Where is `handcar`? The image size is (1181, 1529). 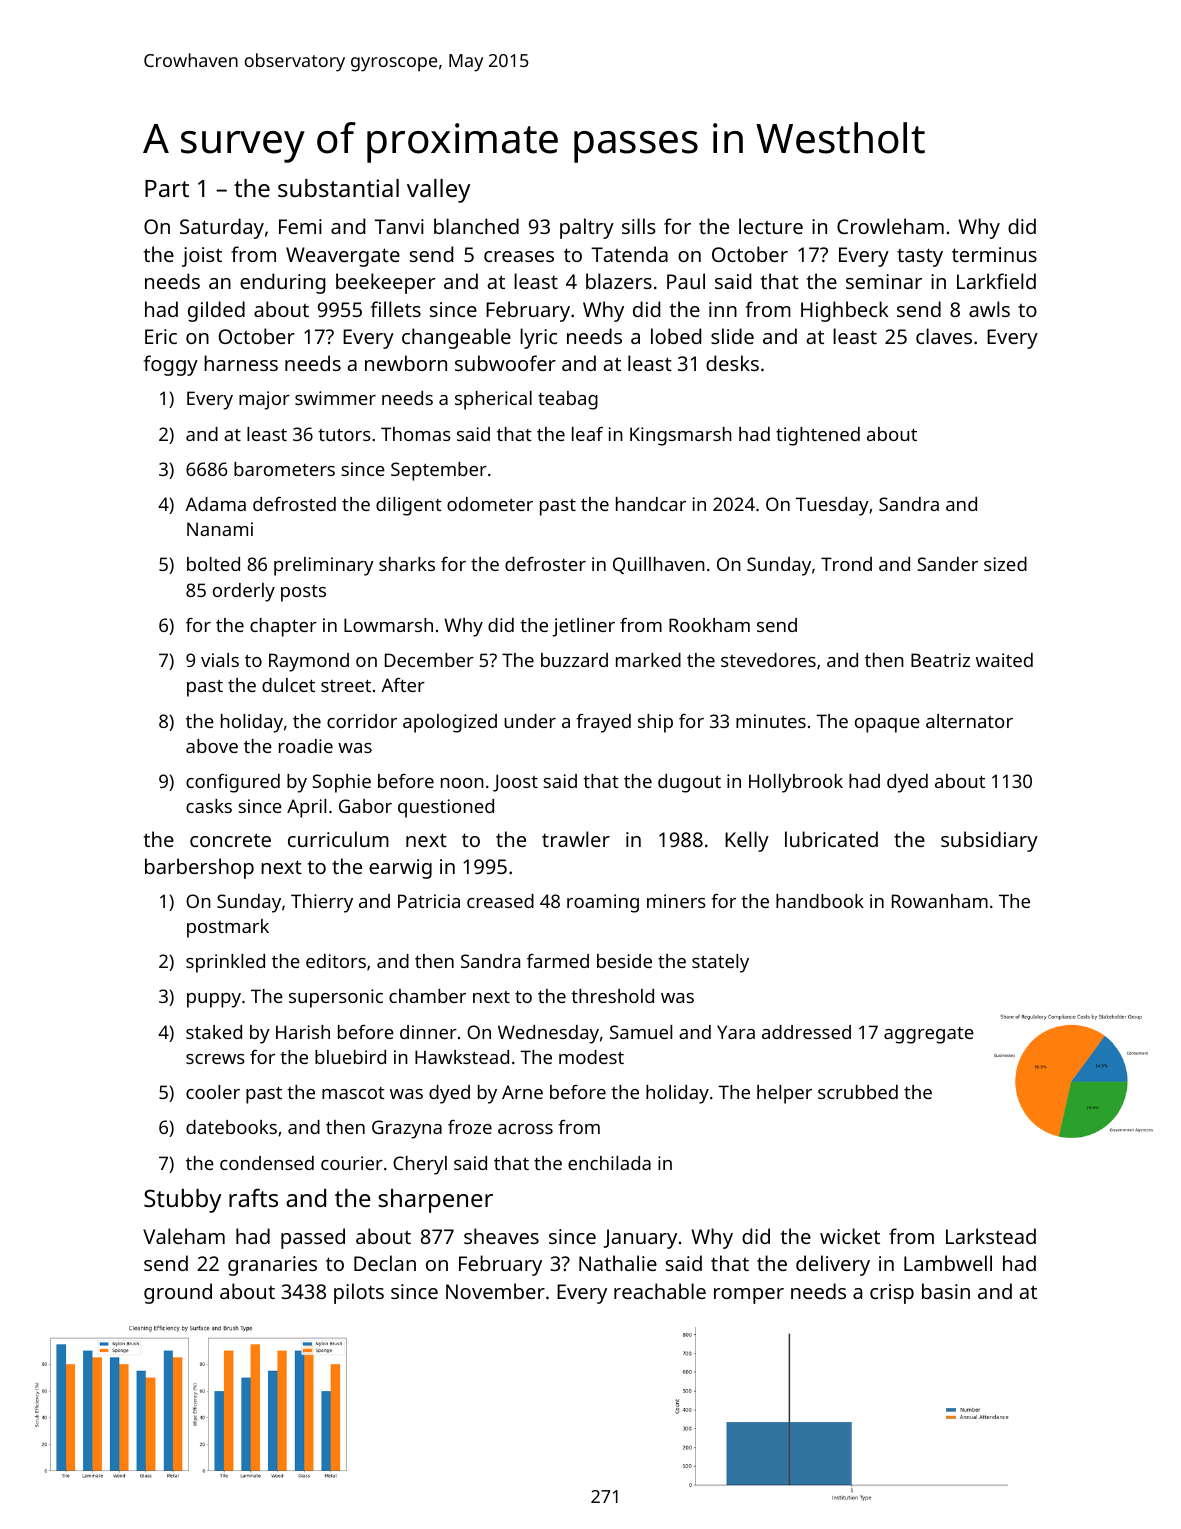 handcar is located at coordinates (651, 504).
